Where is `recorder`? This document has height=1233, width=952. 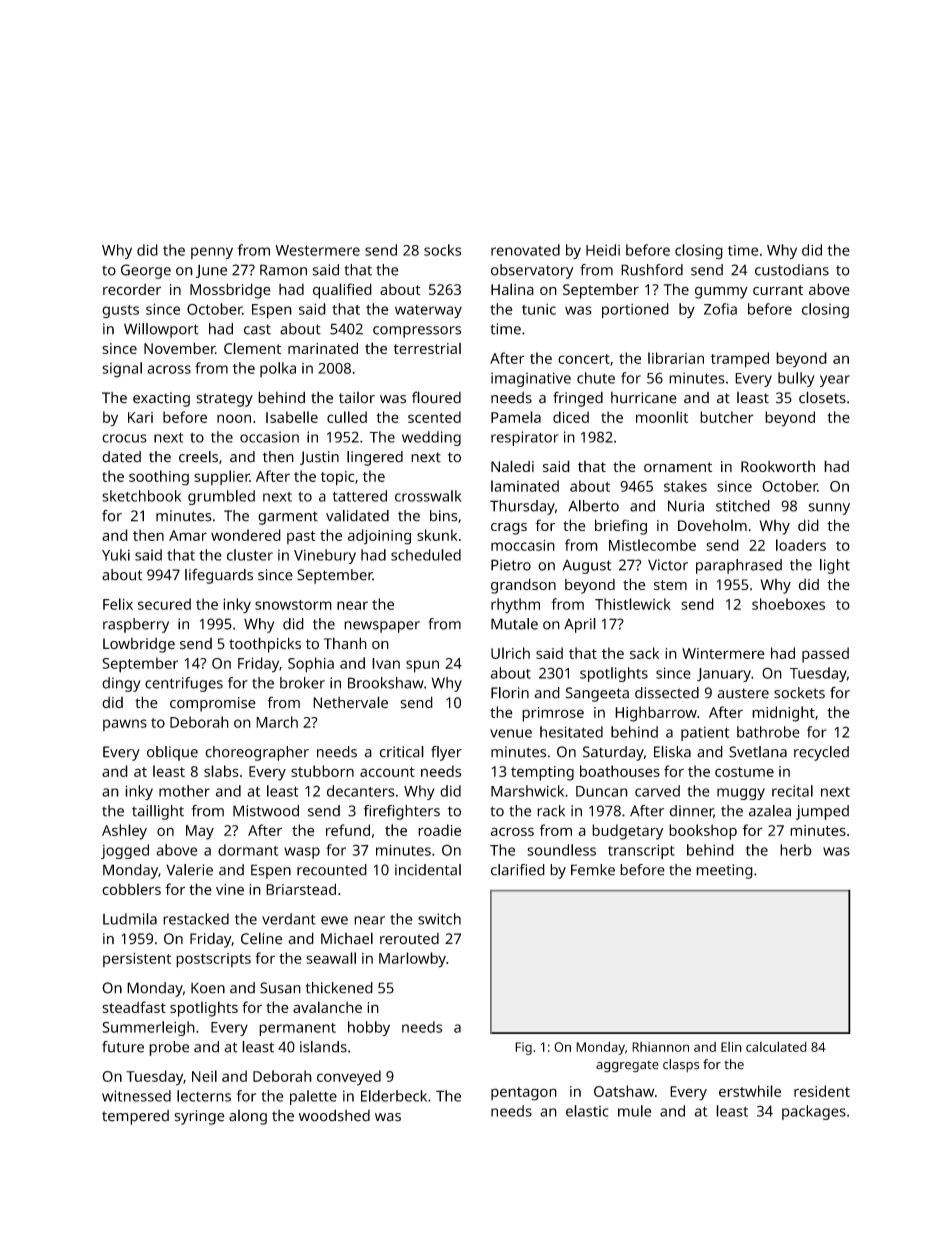
recorder is located at coordinates (132, 289).
